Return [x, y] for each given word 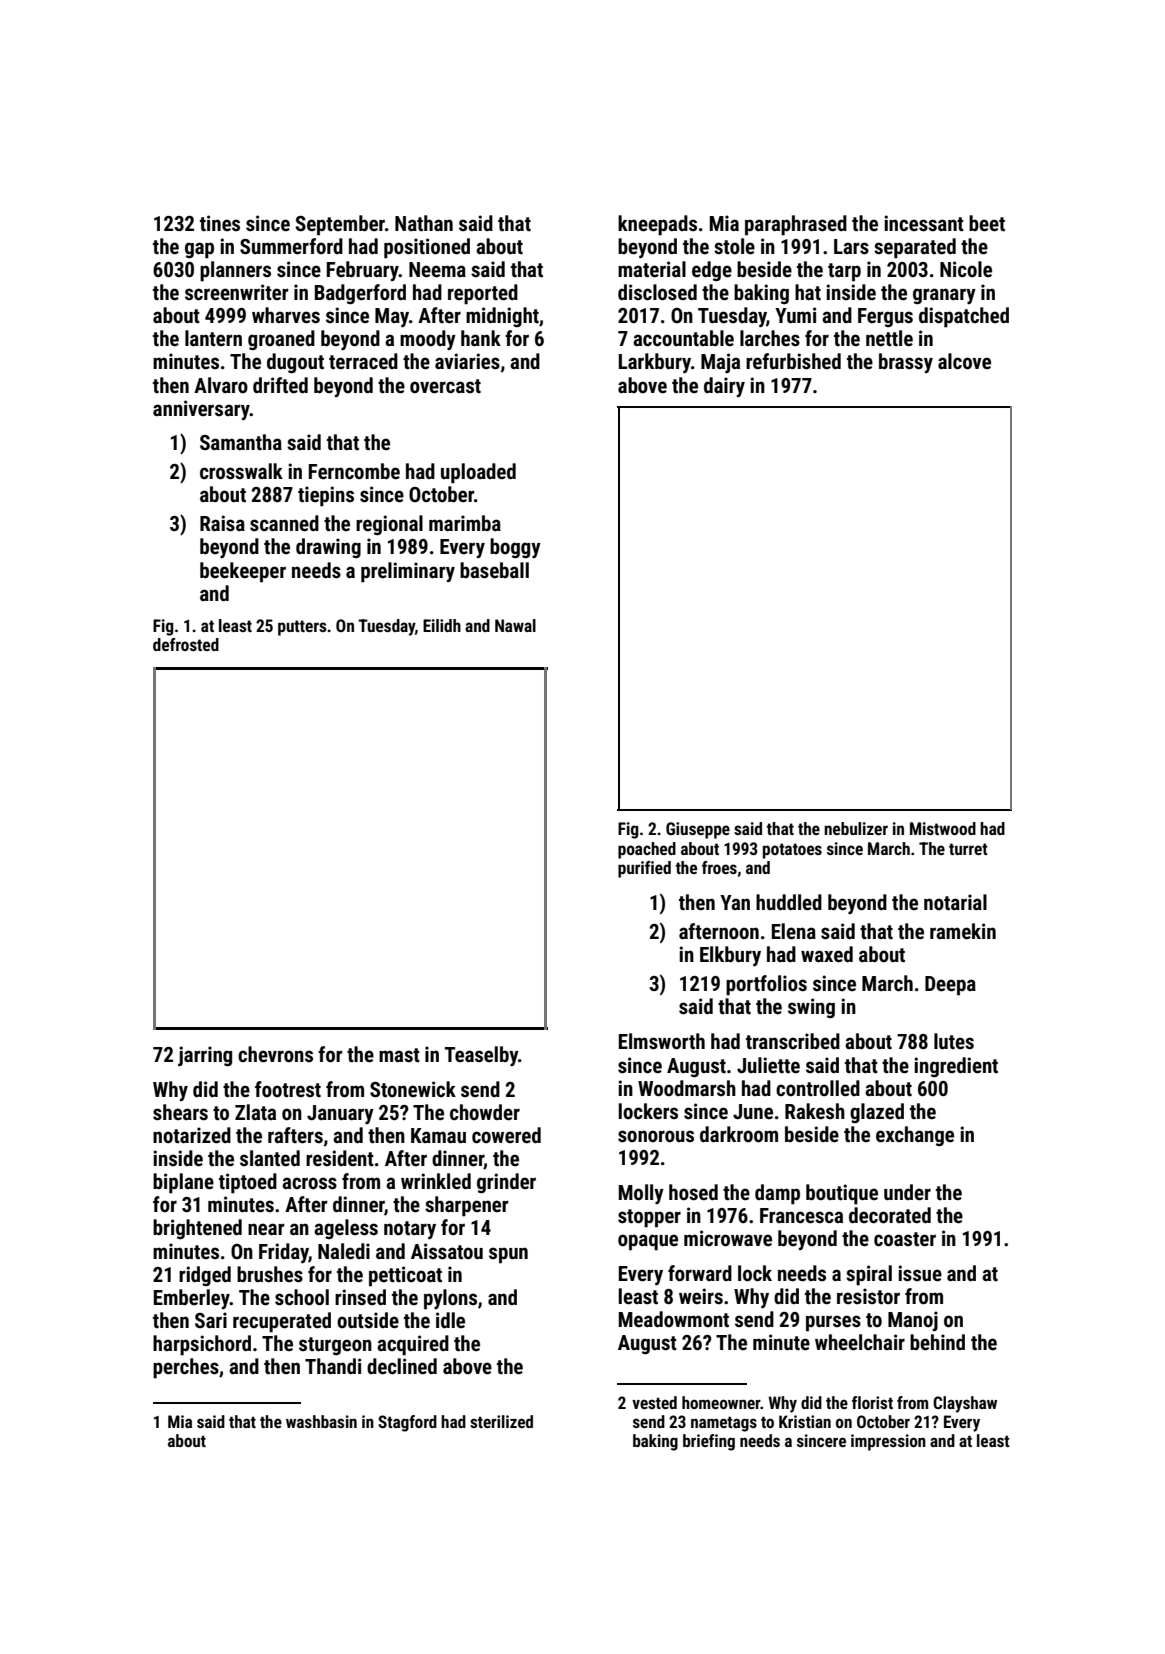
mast [399, 1055]
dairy [724, 387]
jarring [205, 1056]
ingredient [956, 1067]
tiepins [326, 496]
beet [987, 223]
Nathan [424, 223]
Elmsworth [662, 1041]
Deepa [950, 986]
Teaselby [481, 1056]
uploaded [478, 473]
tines [220, 223]
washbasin [321, 1421]
